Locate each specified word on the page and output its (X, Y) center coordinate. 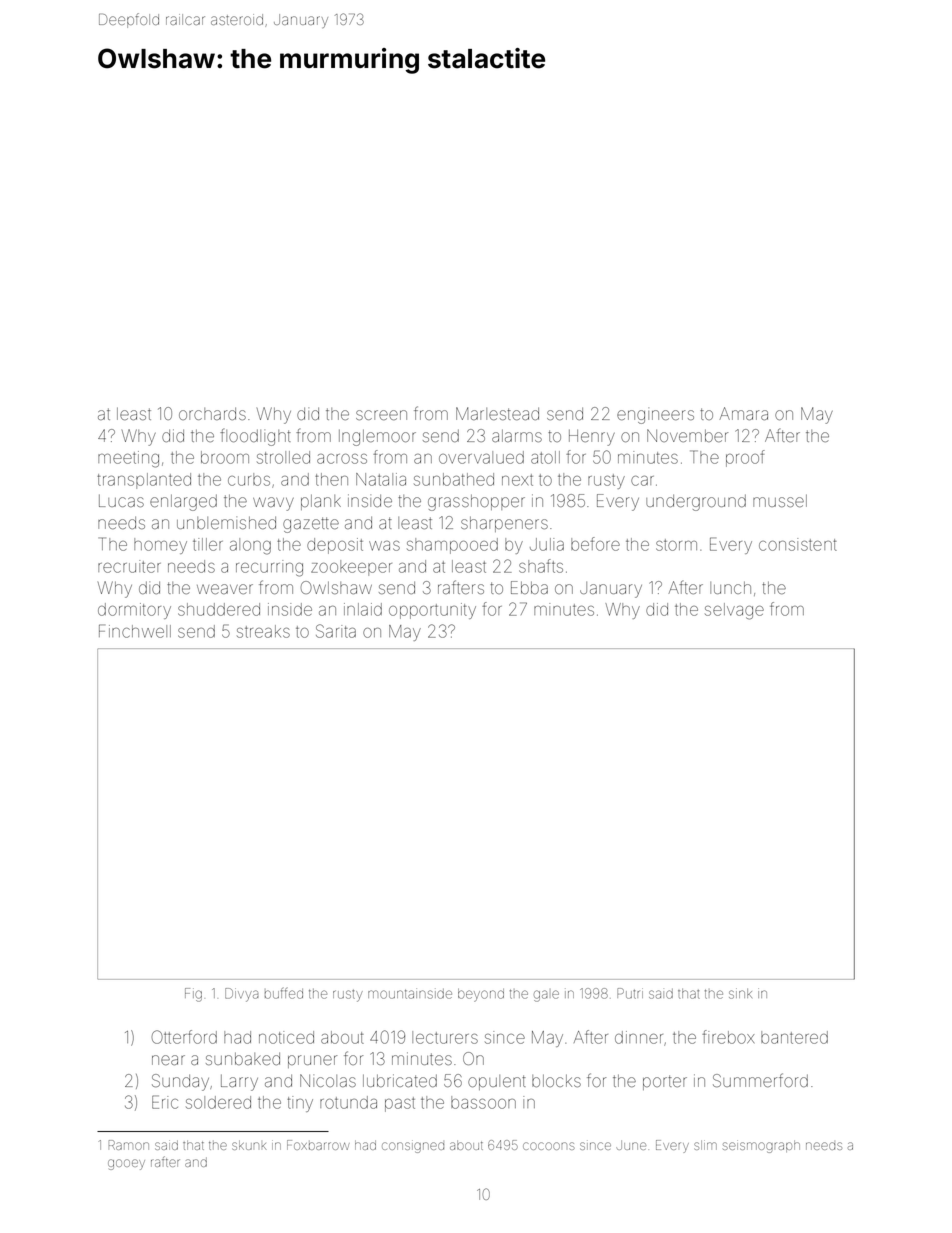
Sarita (336, 631)
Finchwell (135, 631)
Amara (743, 413)
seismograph (761, 1146)
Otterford (184, 1037)
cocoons (549, 1146)
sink (740, 993)
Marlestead (497, 413)
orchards (212, 413)
